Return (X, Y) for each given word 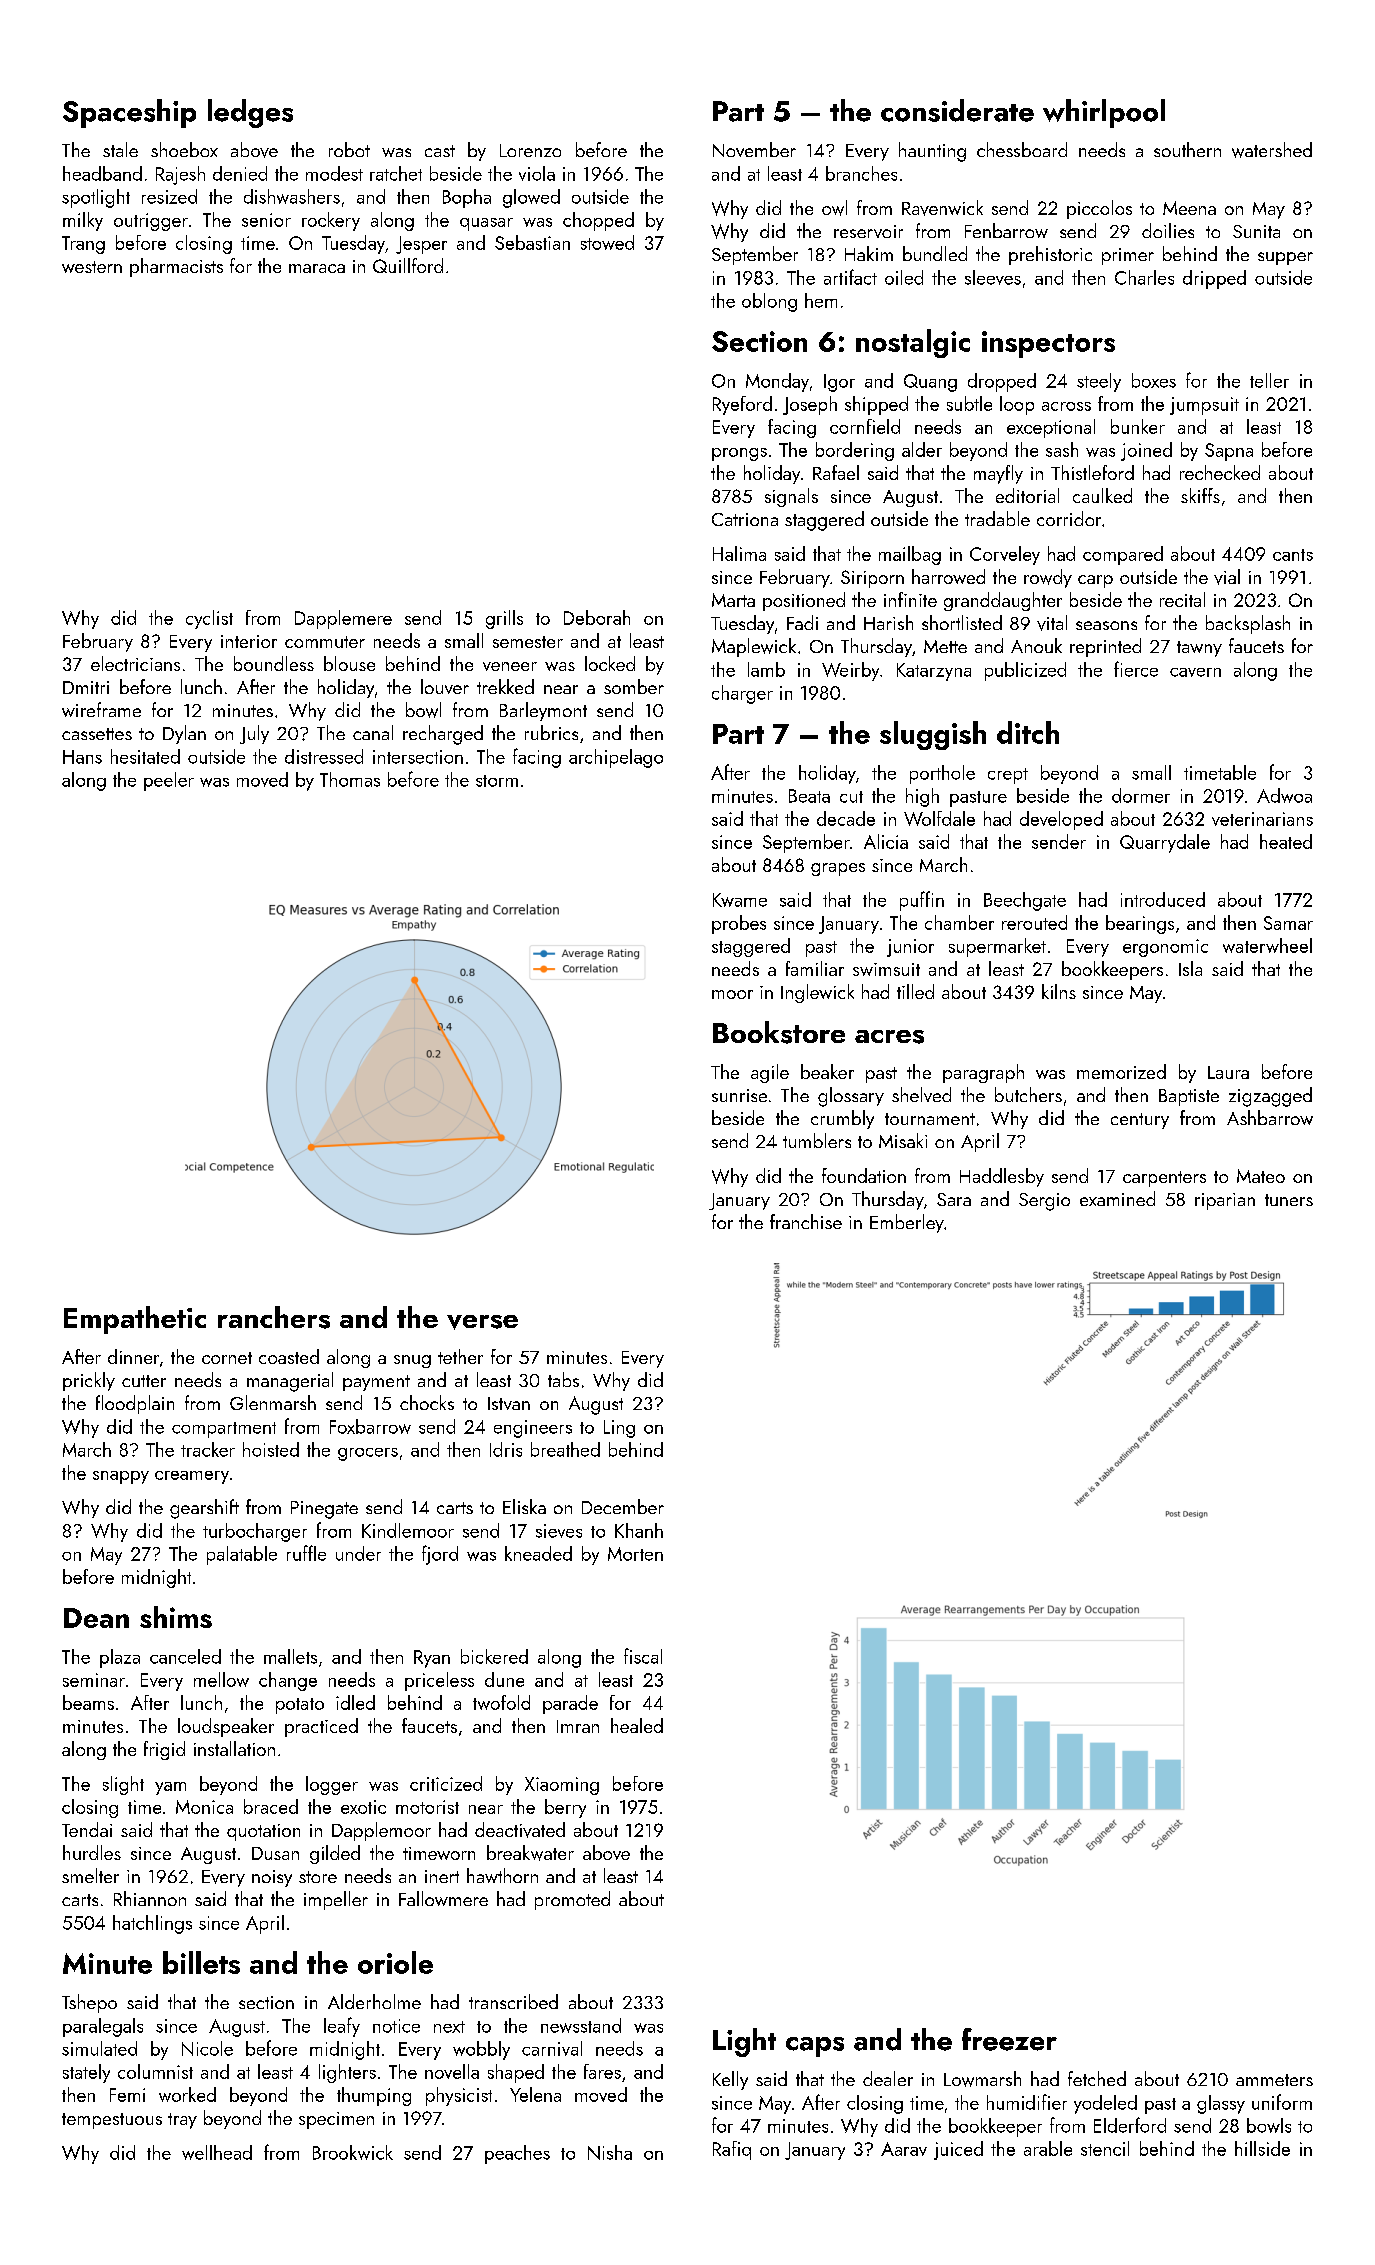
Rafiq (732, 2150)
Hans (82, 757)
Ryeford (742, 405)
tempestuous (112, 2121)
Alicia (886, 841)
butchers (1028, 1094)
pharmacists (176, 267)
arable (1048, 2148)
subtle (969, 403)
